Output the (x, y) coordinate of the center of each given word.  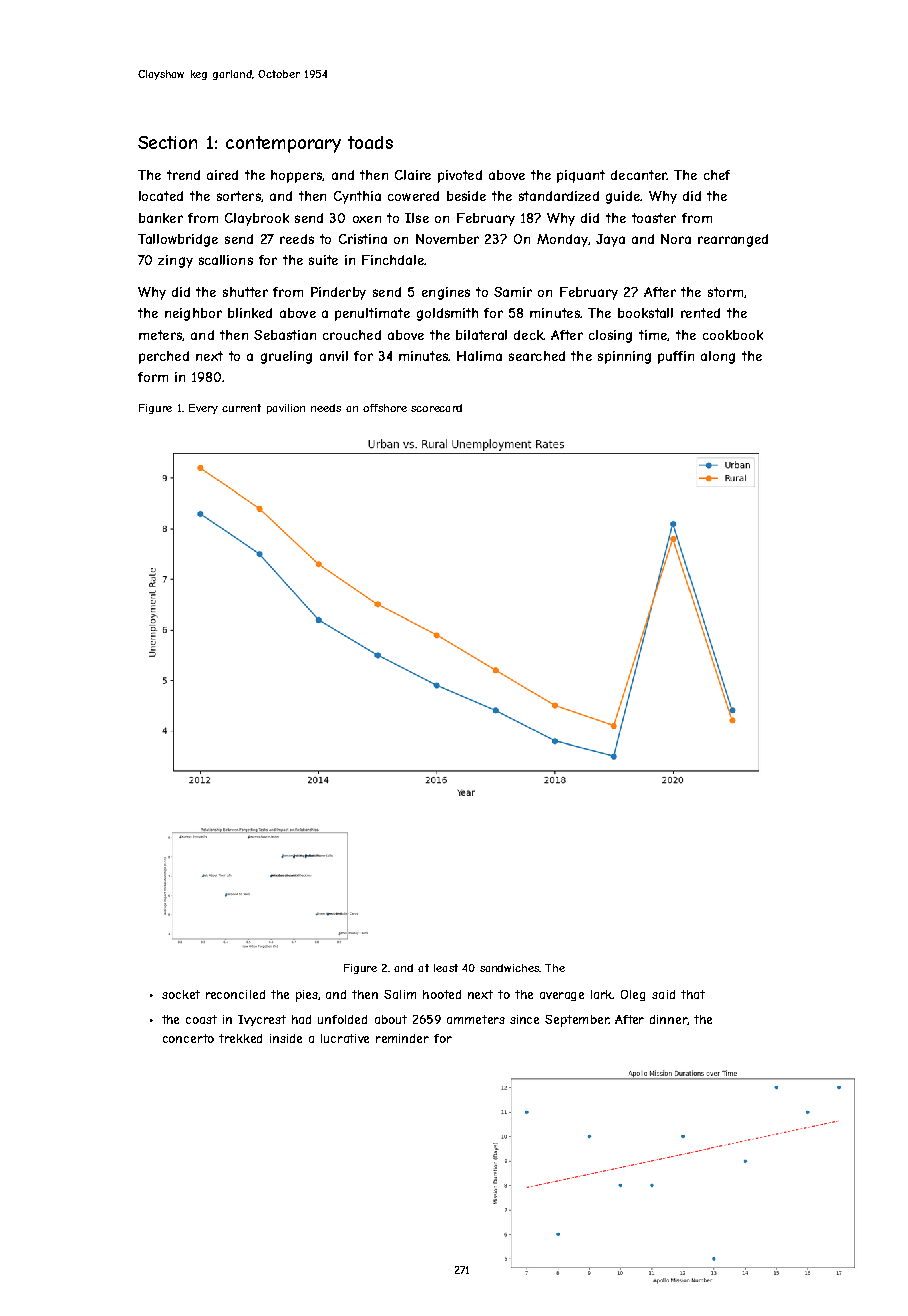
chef (717, 175)
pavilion (286, 409)
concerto (188, 1038)
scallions (226, 260)
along (718, 357)
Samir (513, 292)
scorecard (436, 408)
